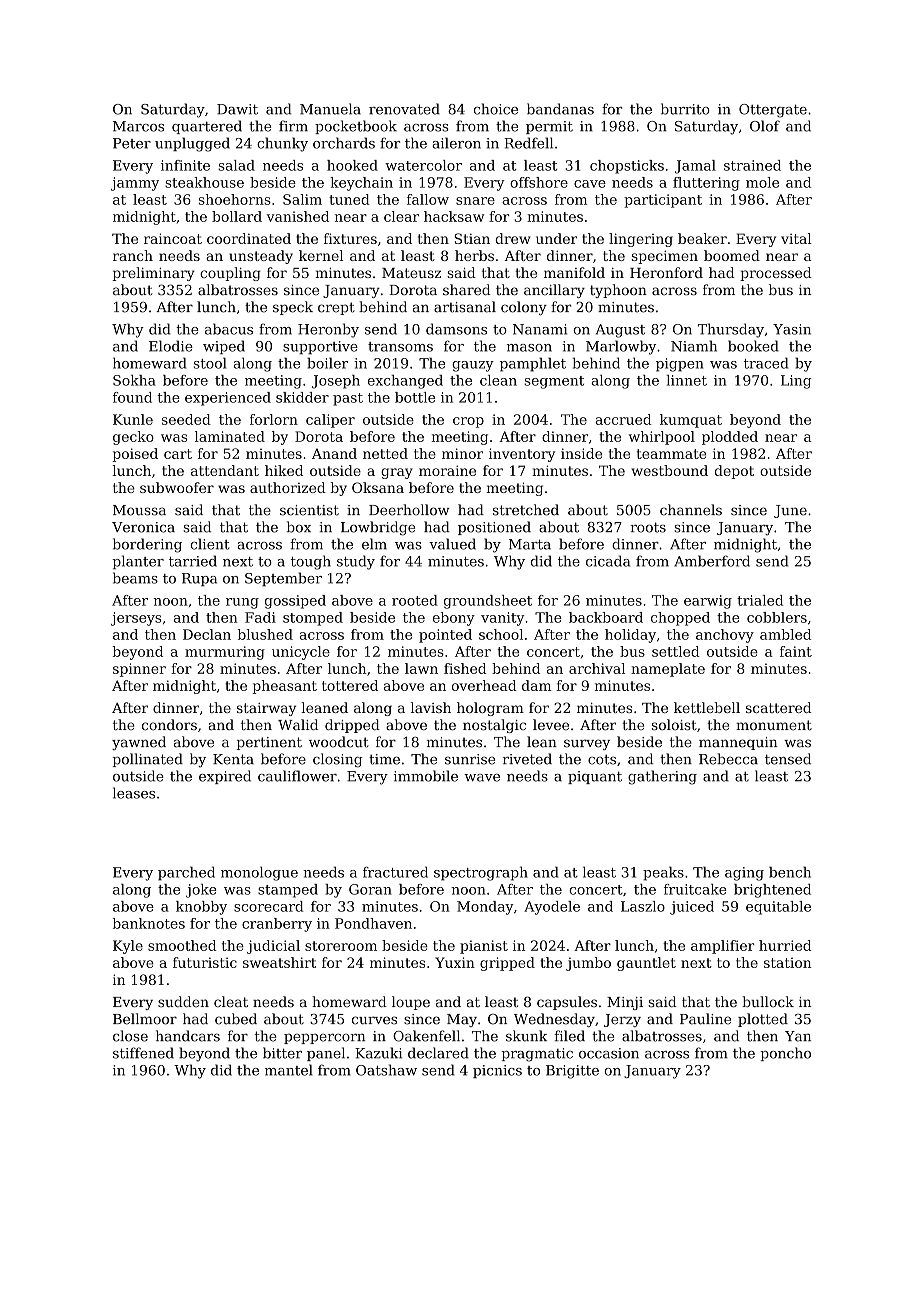  I want to click on beaker, so click(702, 238).
